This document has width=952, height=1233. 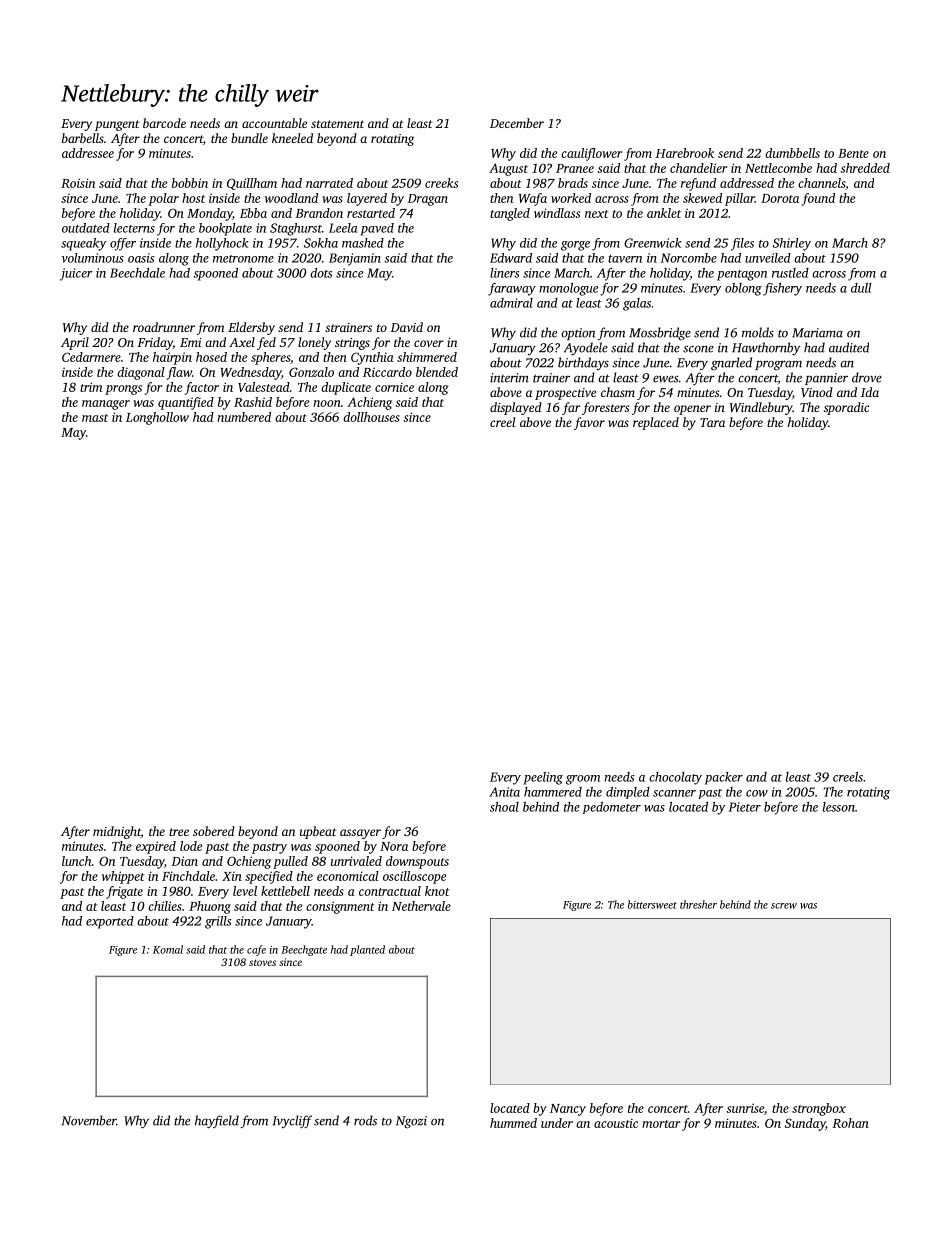 I want to click on dumbbells, so click(x=792, y=153).
